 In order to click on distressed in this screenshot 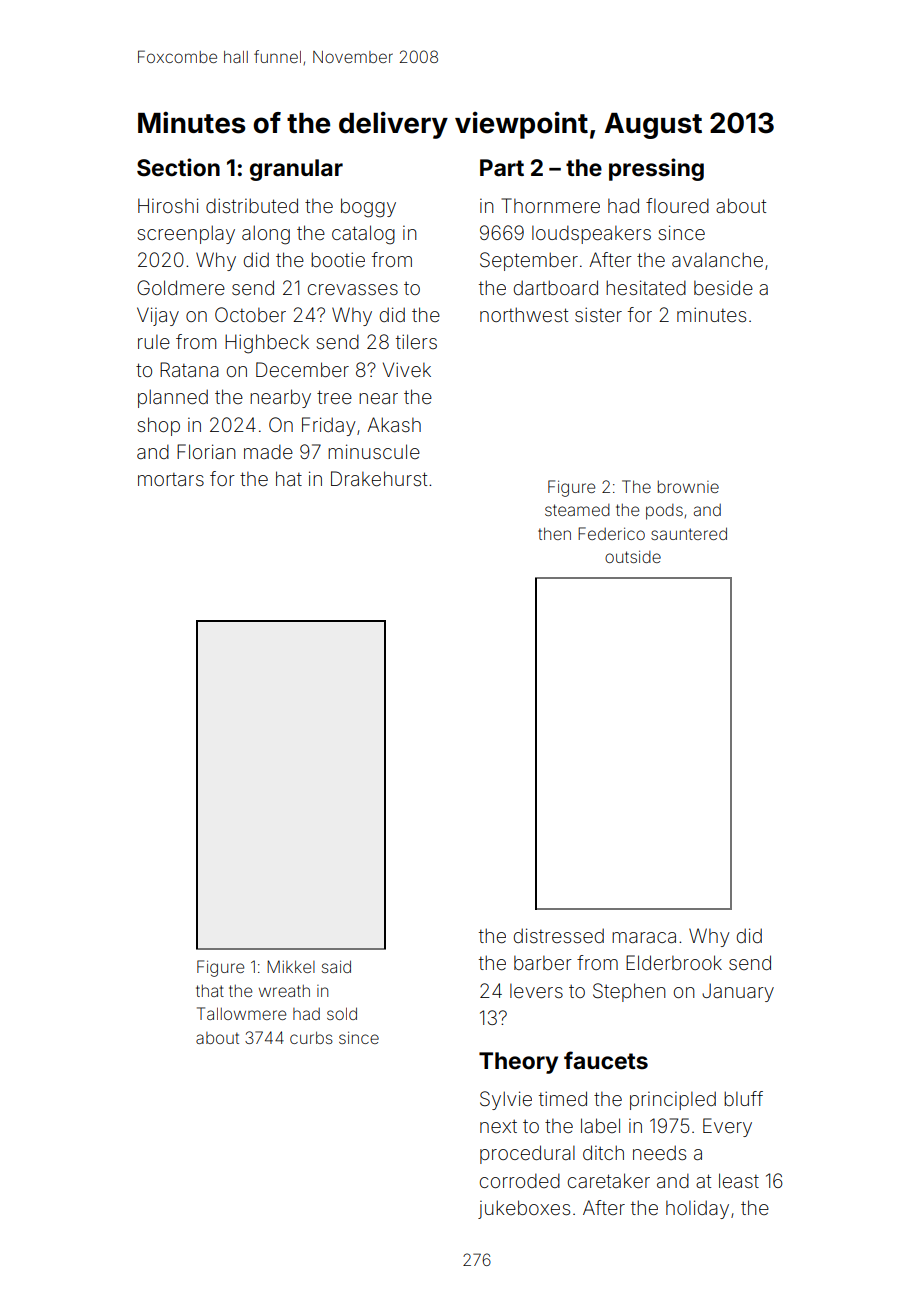, I will do `click(559, 935)`.
